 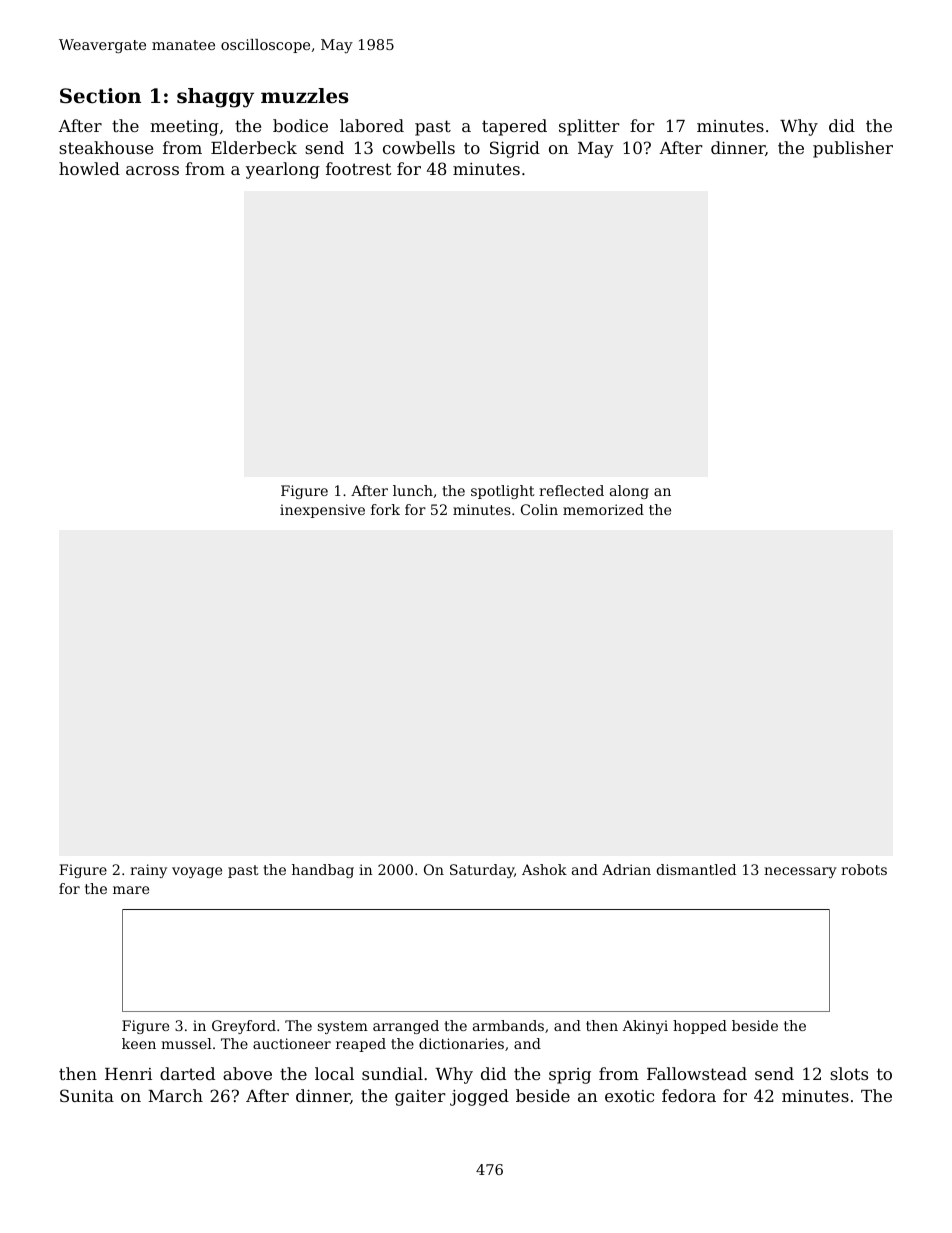 What do you see at coordinates (461, 1043) in the document?
I see `dictionaries` at bounding box center [461, 1043].
